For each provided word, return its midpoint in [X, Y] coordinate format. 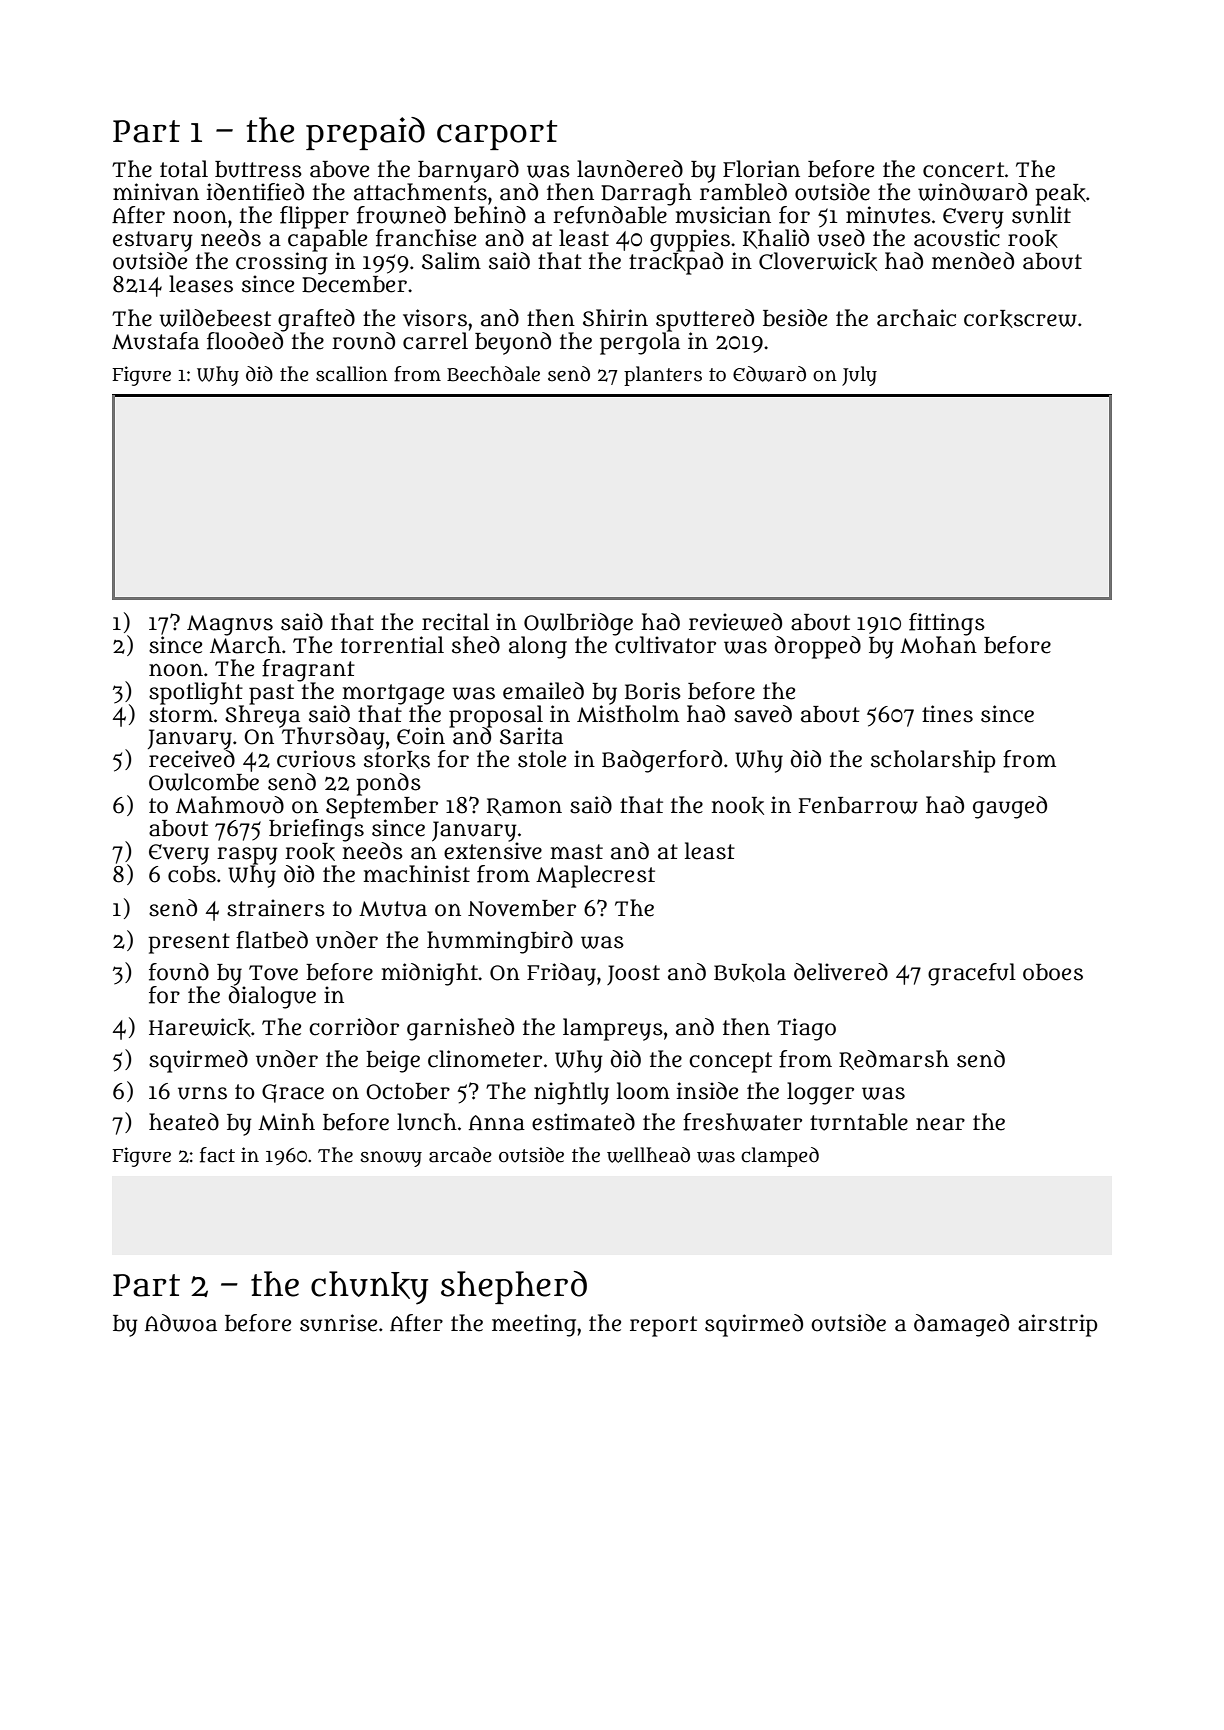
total [184, 169]
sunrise [338, 1323]
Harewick [200, 1027]
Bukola [750, 972]
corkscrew [1020, 319]
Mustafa [155, 341]
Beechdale [493, 374]
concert [963, 170]
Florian [761, 169]
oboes [1053, 972]
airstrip [1057, 1325]
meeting [534, 1325]
